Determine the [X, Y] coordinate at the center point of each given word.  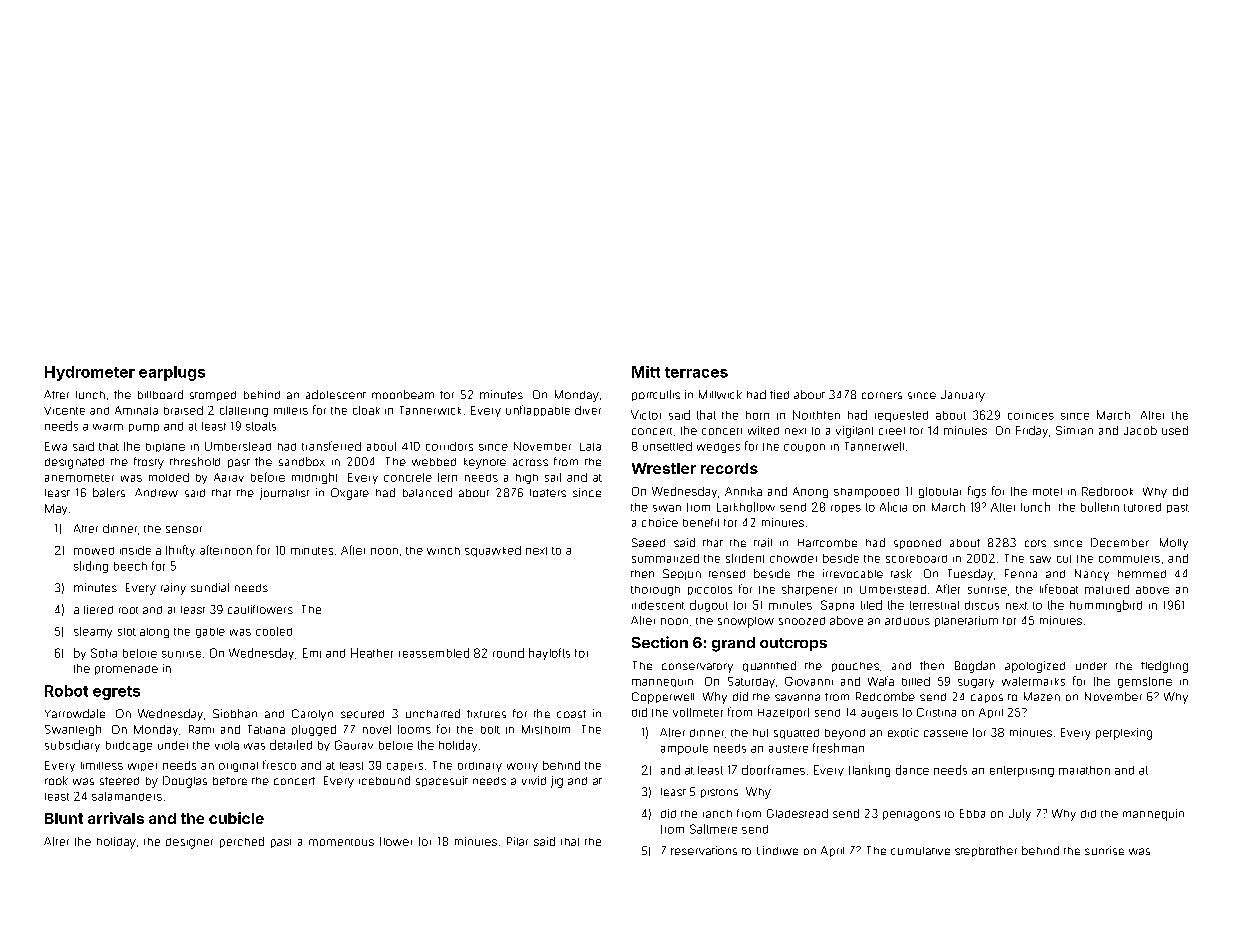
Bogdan [975, 667]
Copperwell [663, 698]
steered [119, 781]
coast [571, 714]
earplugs [172, 373]
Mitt [646, 372]
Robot [66, 691]
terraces [696, 372]
